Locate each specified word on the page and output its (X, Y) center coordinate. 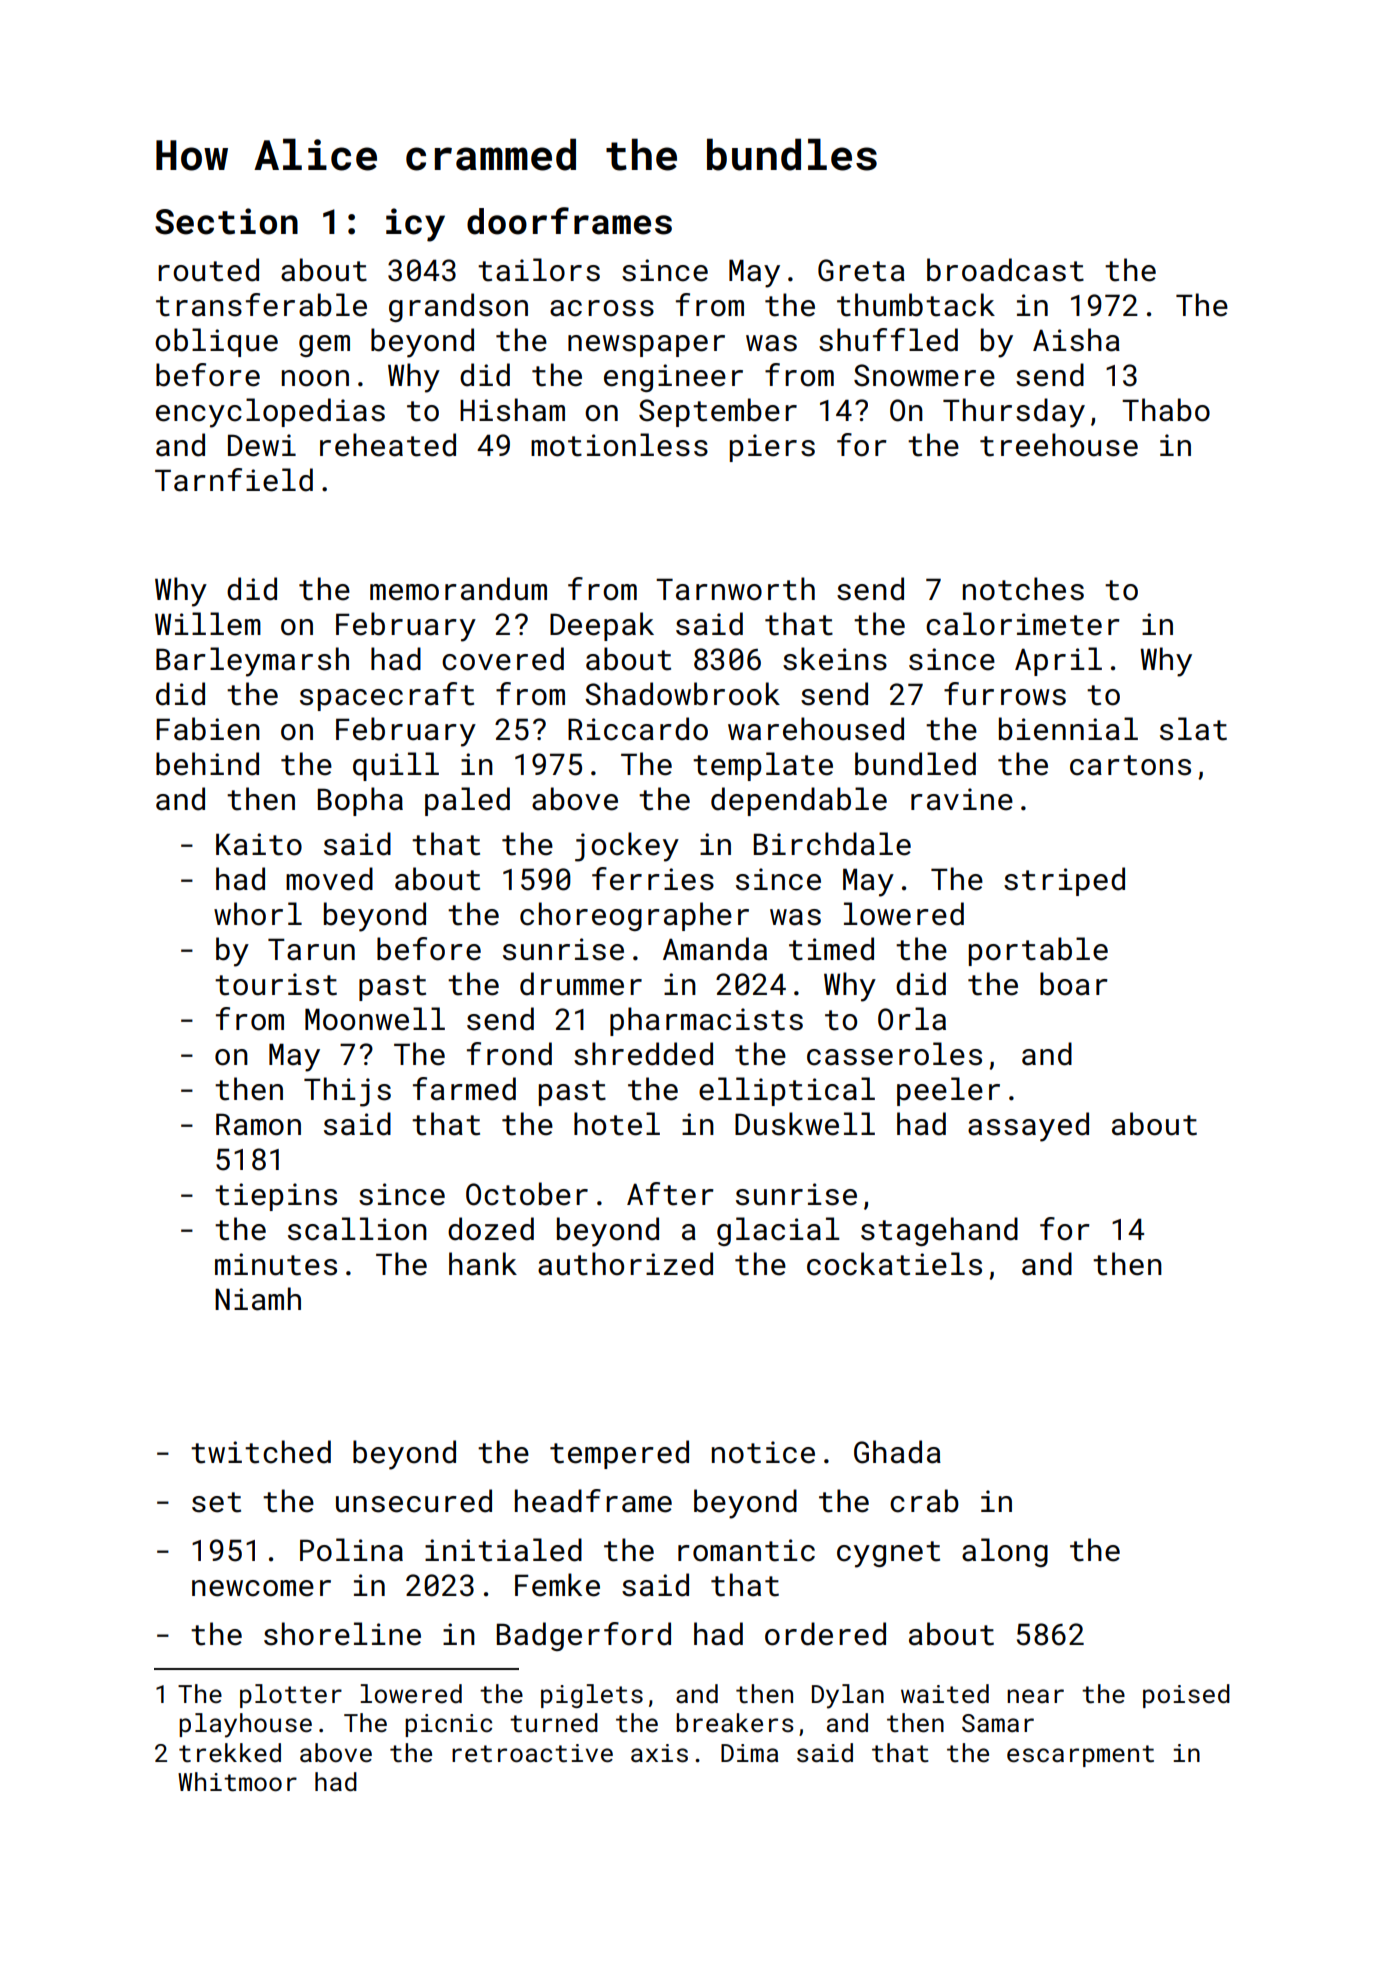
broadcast (1005, 270)
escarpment (1080, 1756)
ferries (653, 879)
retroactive (532, 1753)
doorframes (569, 221)
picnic (448, 1725)
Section (226, 221)
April (1058, 661)
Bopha (360, 801)
